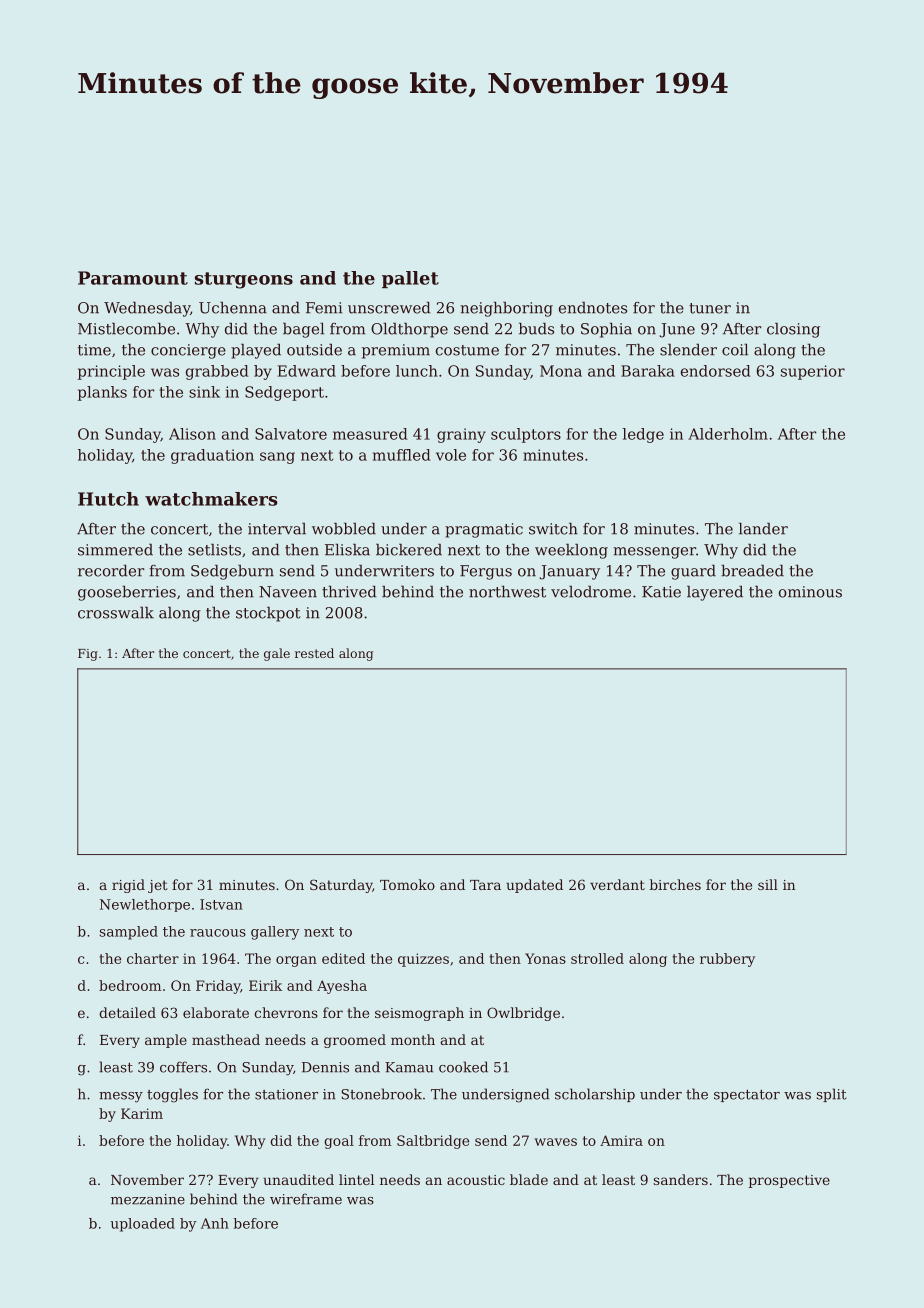  What do you see at coordinates (813, 372) in the screenshot?
I see `superior` at bounding box center [813, 372].
